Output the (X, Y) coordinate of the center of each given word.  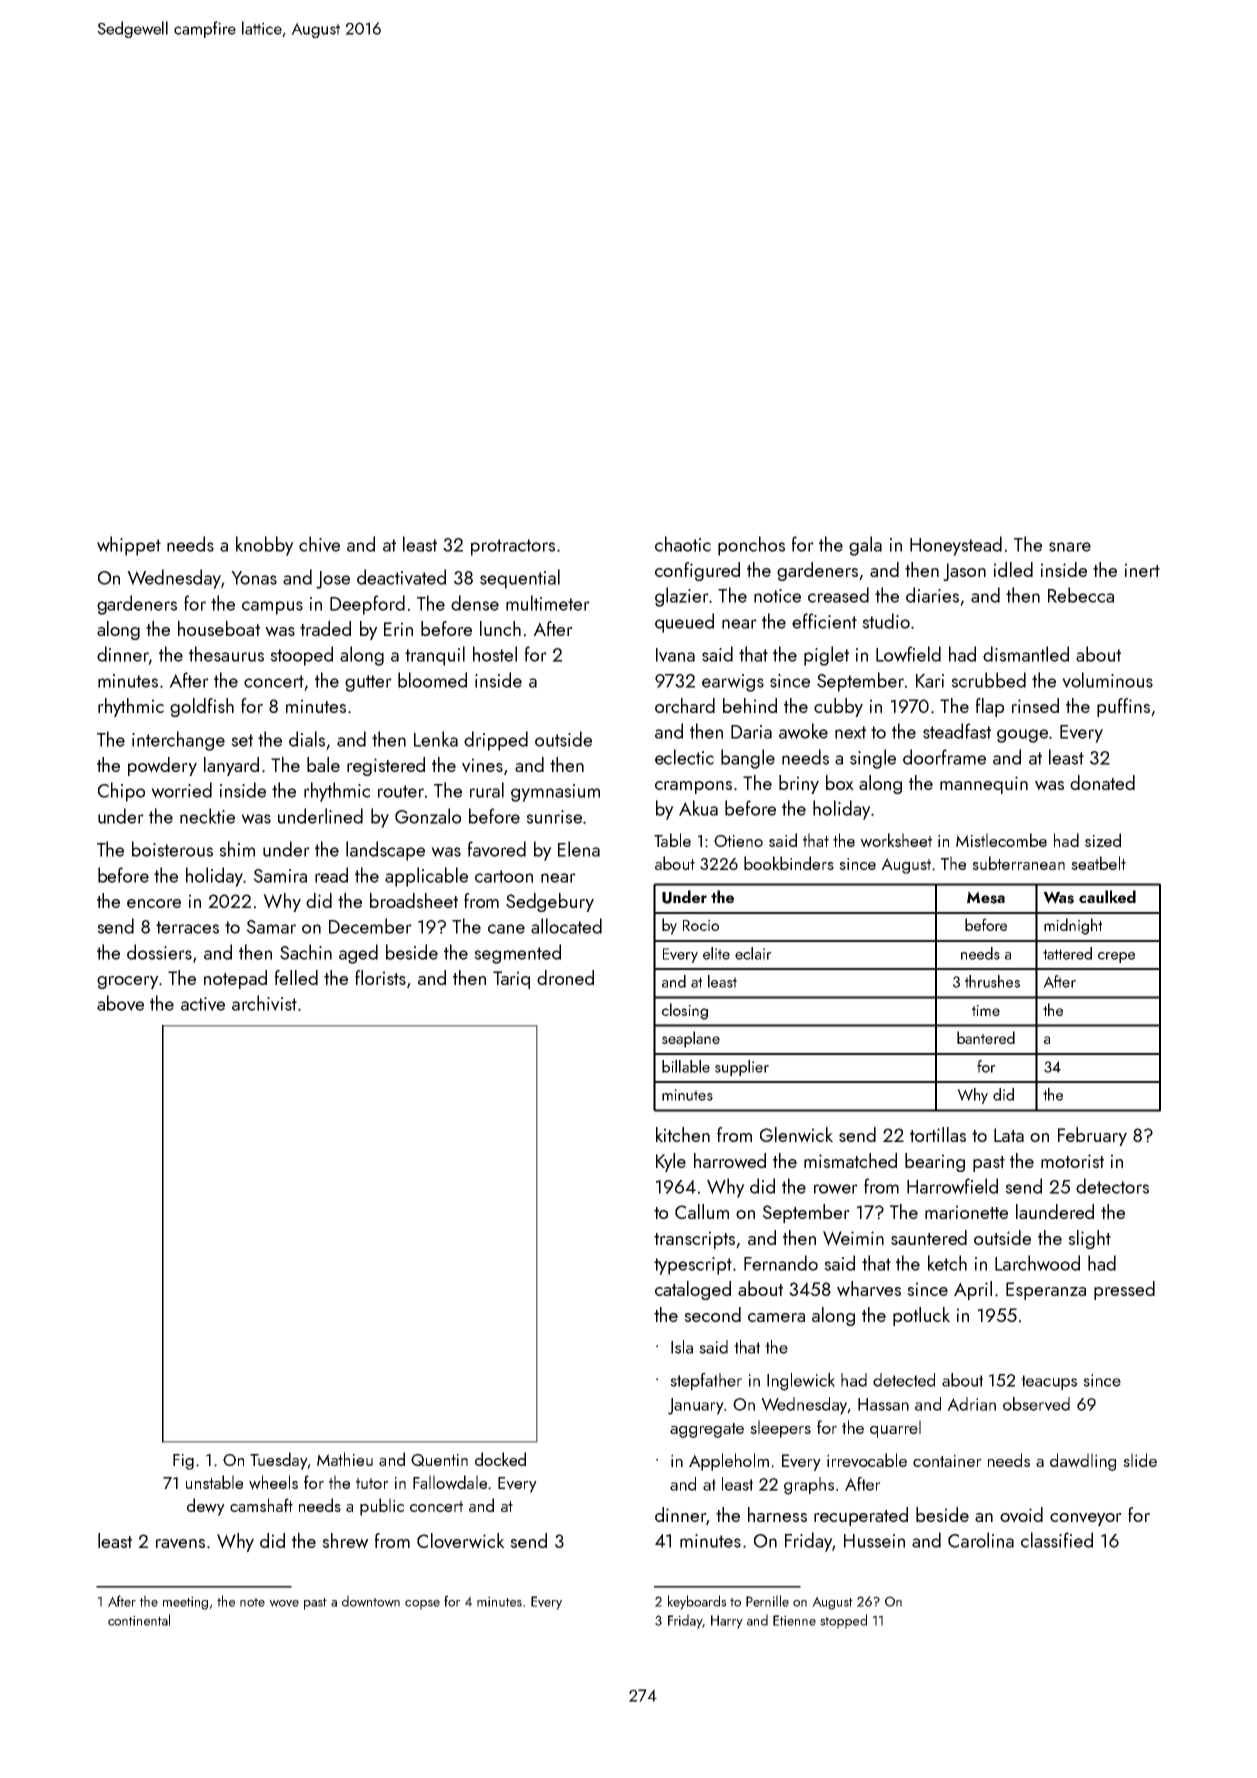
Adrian (971, 1404)
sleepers (780, 1429)
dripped (496, 741)
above (120, 1003)
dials (307, 739)
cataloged (693, 1290)
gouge (1022, 736)
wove (284, 1603)
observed (1036, 1404)
